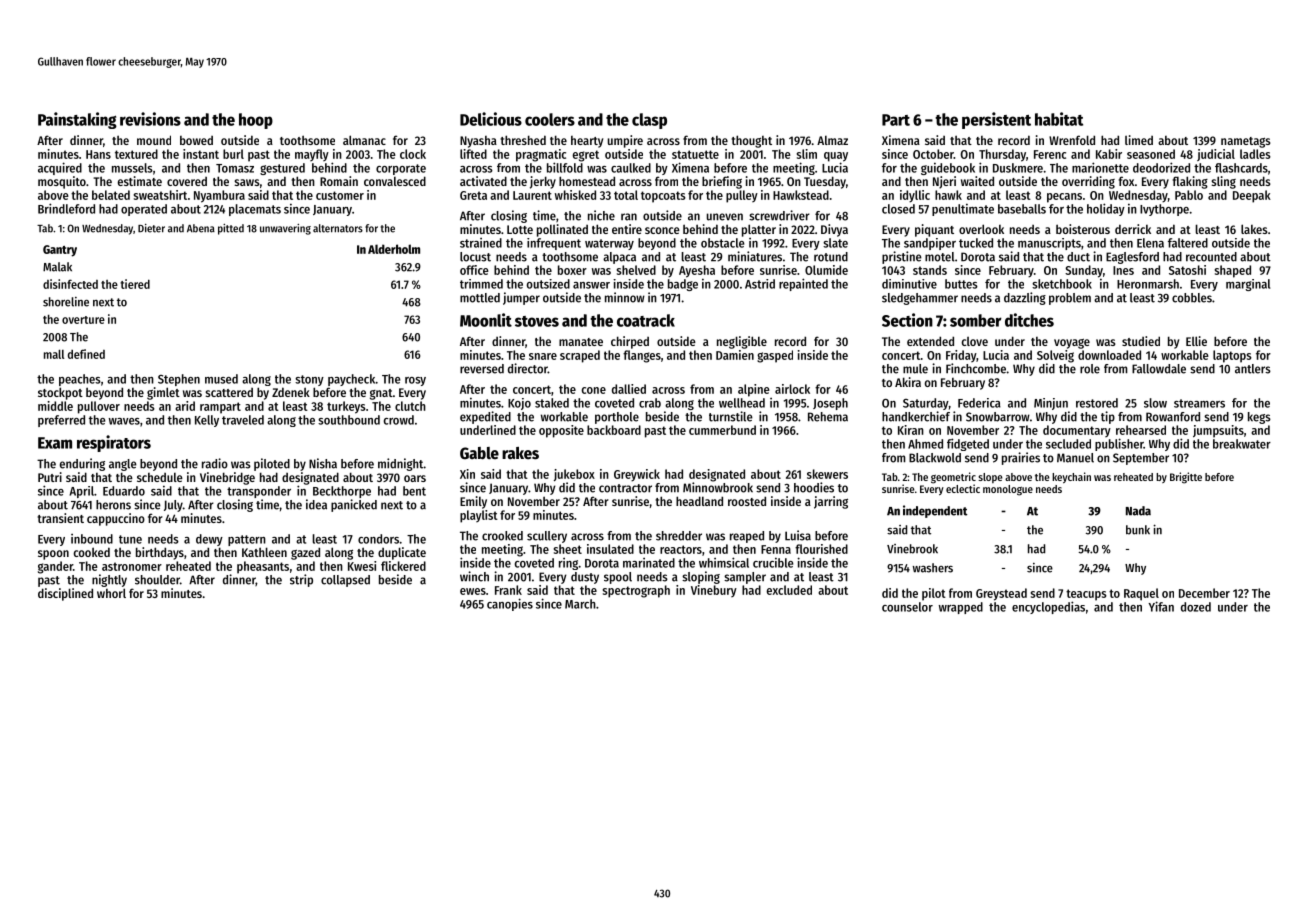 This page has width=1308, height=924. Describe the element at coordinates (751, 141) in the page. I see `thought` at that location.
